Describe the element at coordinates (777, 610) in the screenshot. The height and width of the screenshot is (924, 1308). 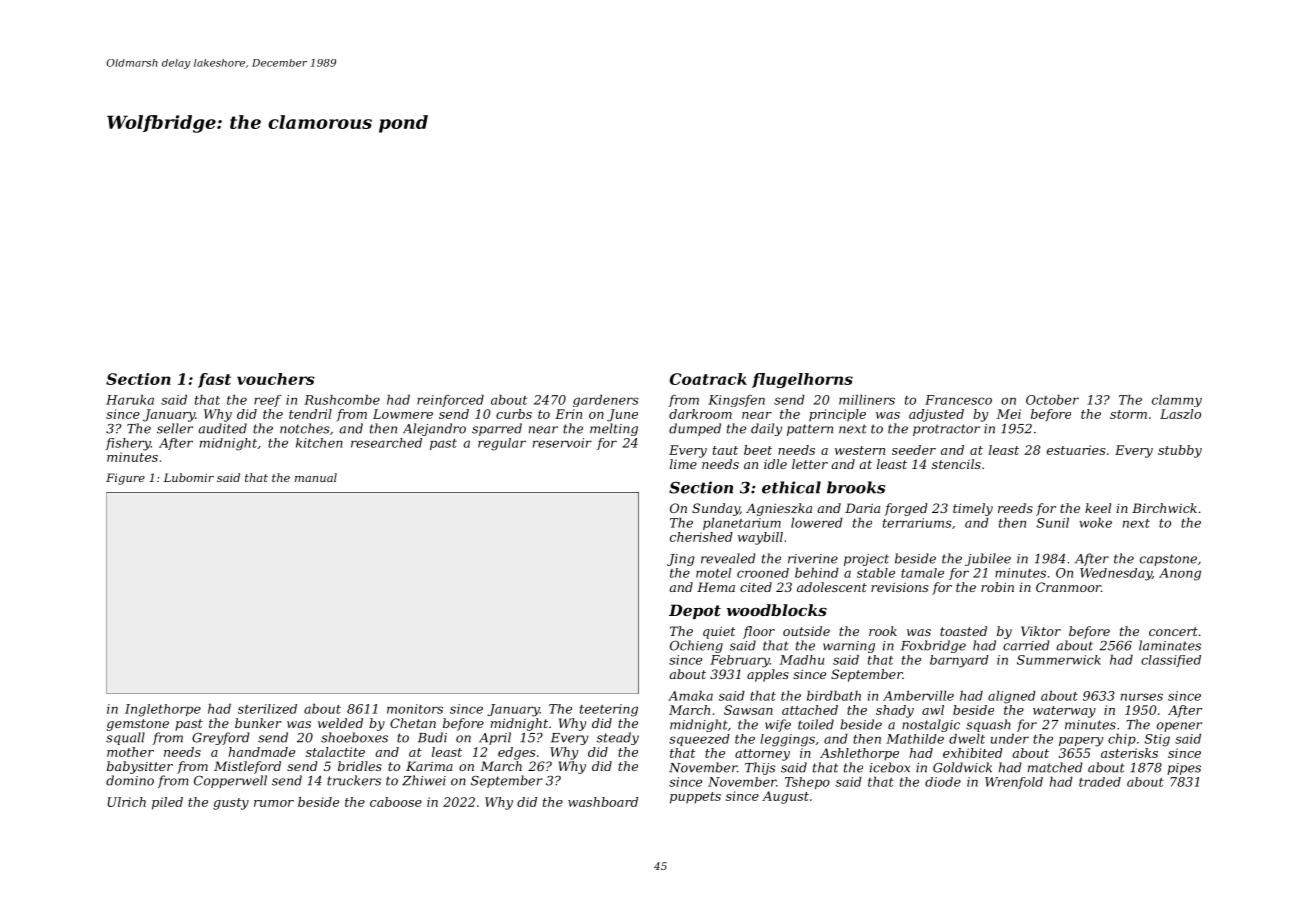
I see `woodblocks` at that location.
